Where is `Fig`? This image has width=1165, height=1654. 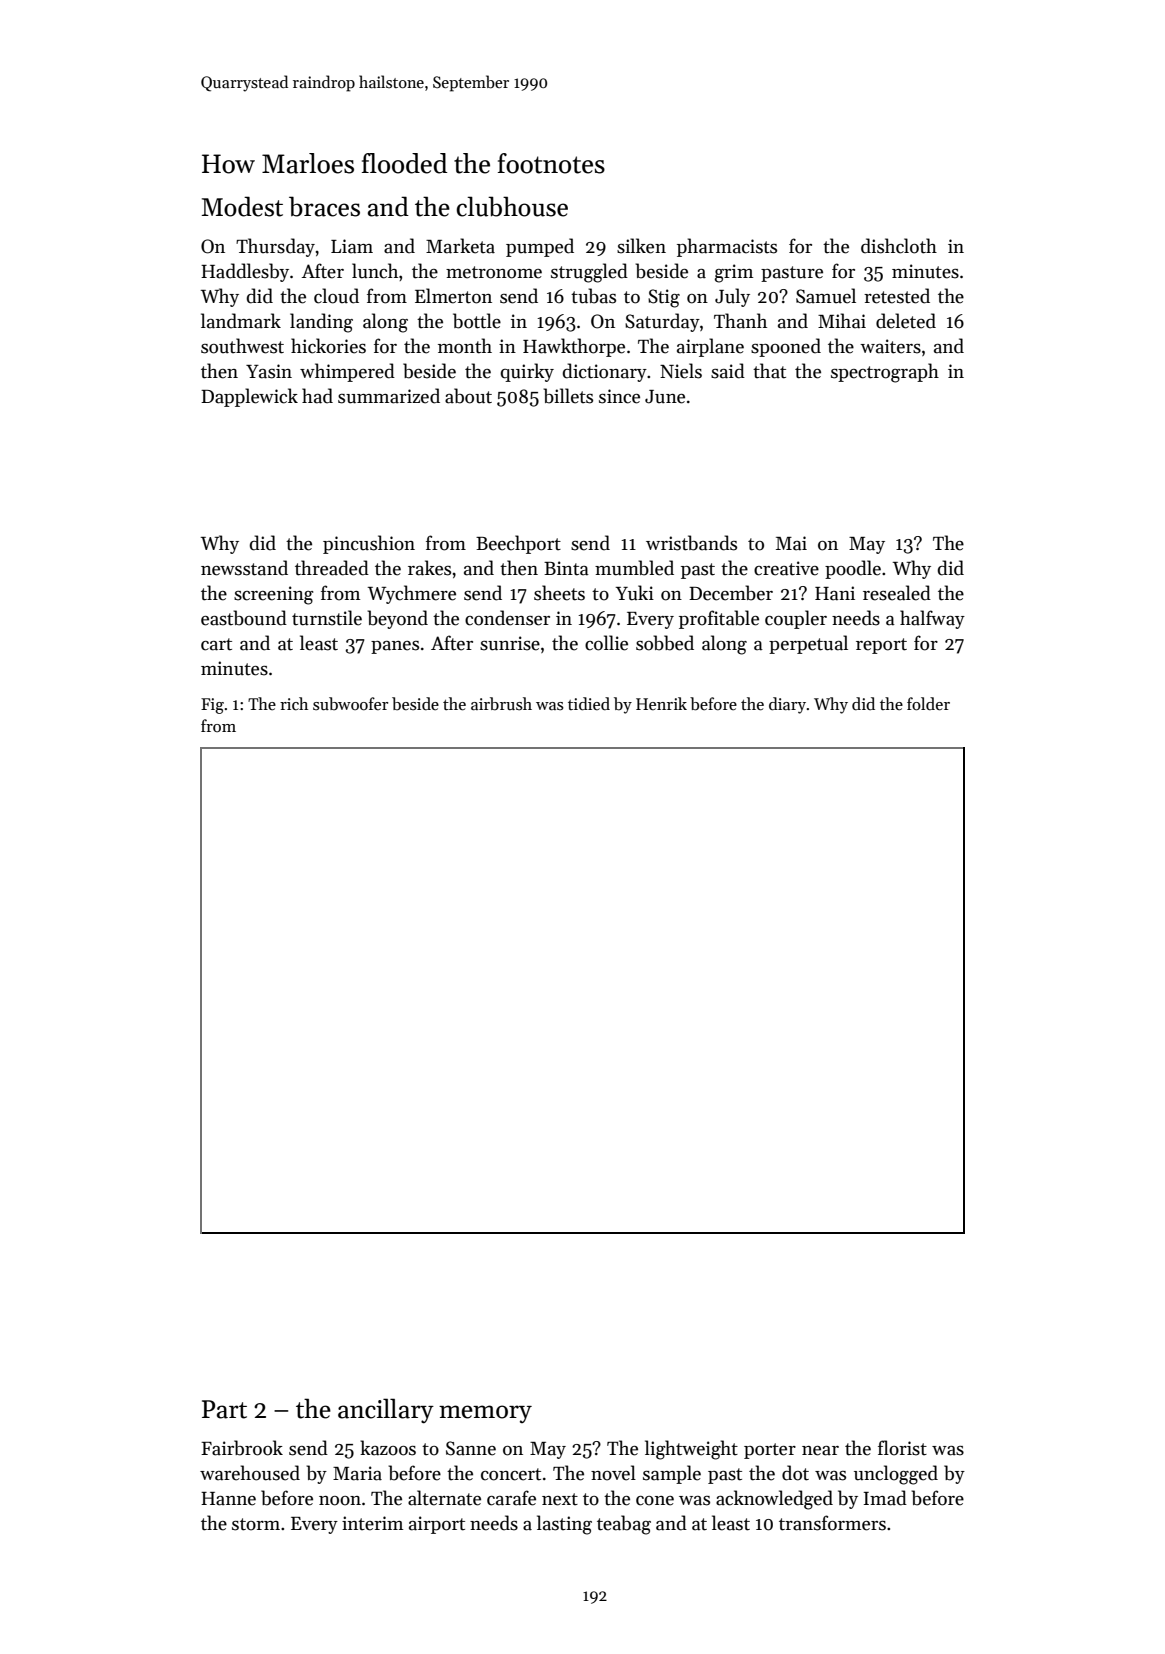
Fig is located at coordinates (212, 706).
